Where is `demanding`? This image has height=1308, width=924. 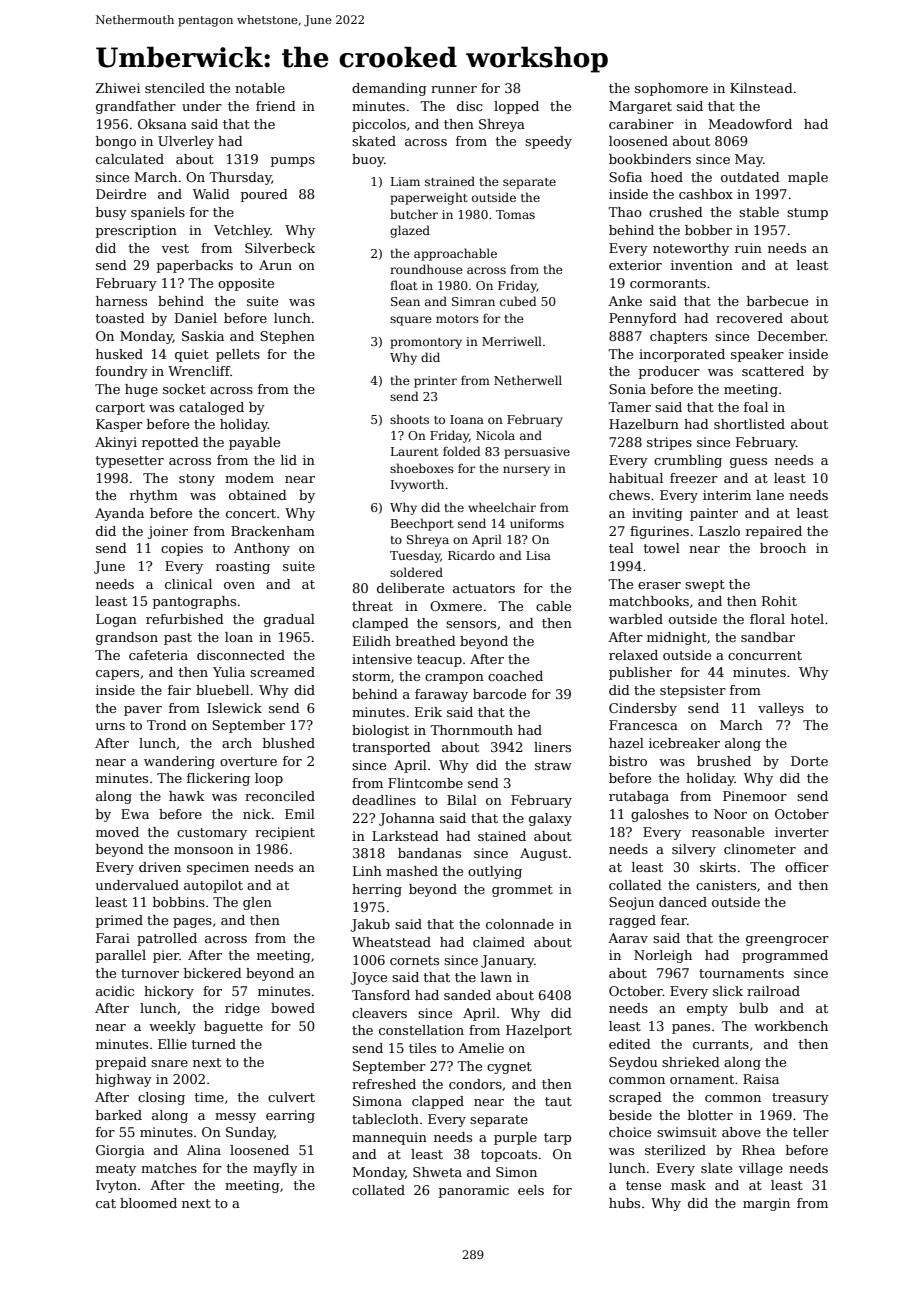 demanding is located at coordinates (389, 89).
